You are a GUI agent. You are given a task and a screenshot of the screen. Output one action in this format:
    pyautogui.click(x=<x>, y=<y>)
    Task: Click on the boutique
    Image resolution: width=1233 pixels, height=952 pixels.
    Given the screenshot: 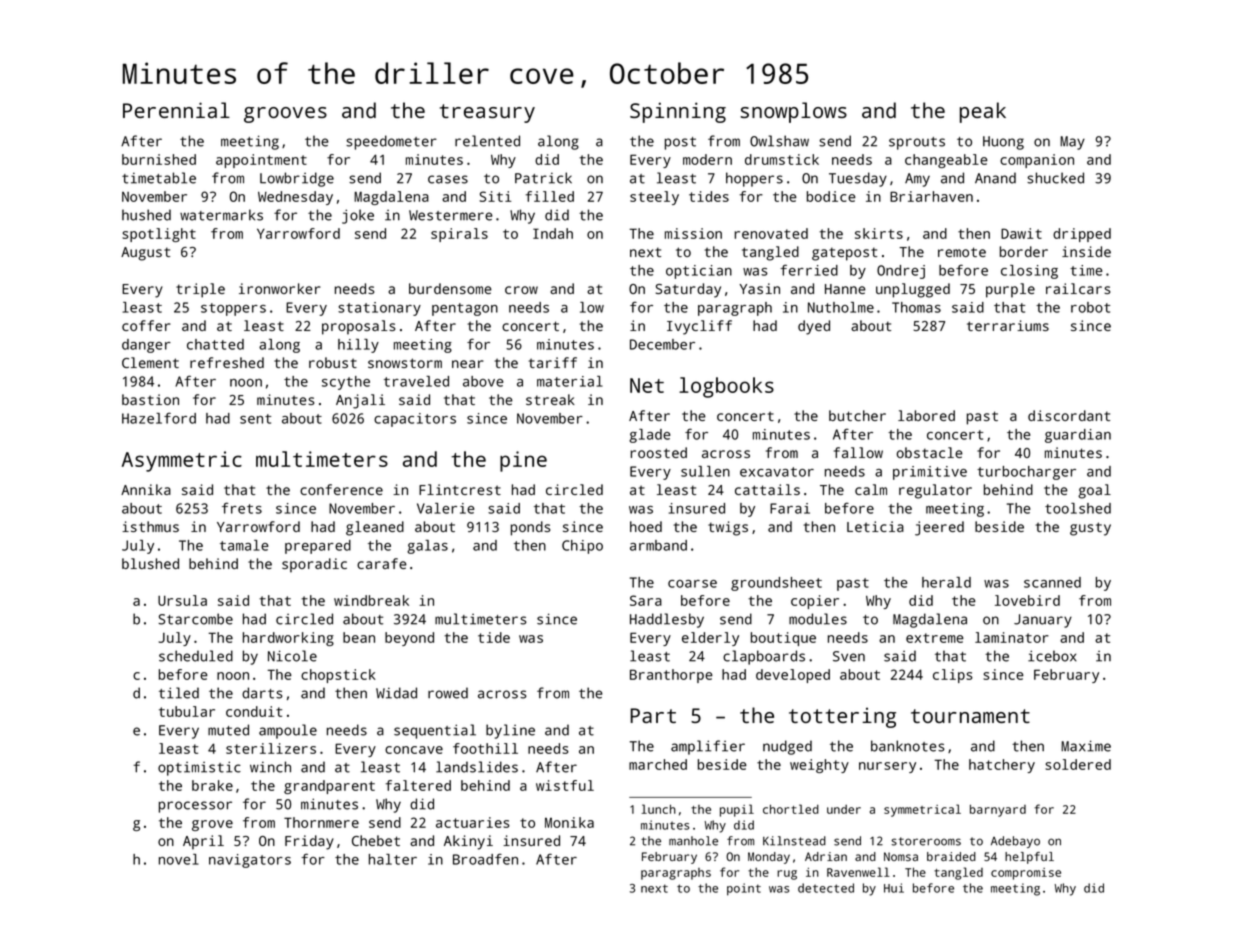 What is the action you would take?
    pyautogui.click(x=783, y=639)
